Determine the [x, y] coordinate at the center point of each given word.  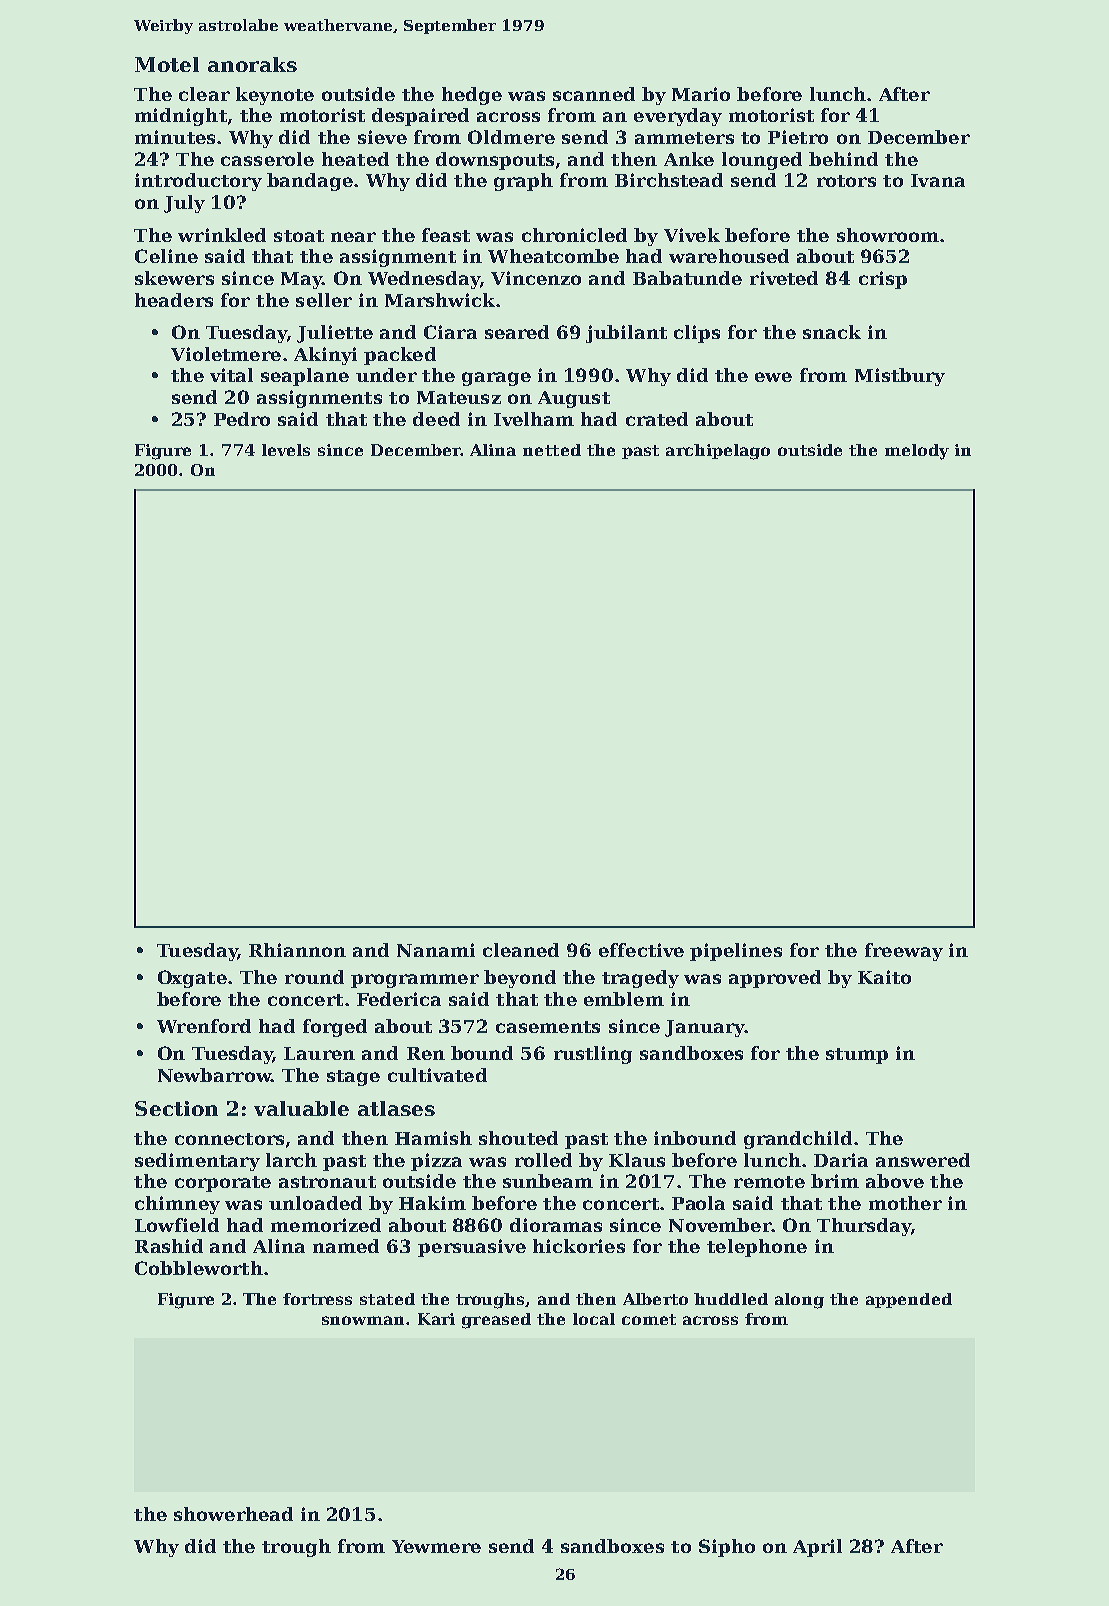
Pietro [798, 137]
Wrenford [204, 1026]
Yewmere [436, 1546]
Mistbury [900, 377]
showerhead [233, 1514]
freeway [904, 952]
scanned [594, 94]
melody [917, 452]
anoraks [252, 64]
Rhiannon [297, 950]
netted [552, 450]
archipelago [718, 452]
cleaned [521, 950]
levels [286, 450]
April [817, 1548]
